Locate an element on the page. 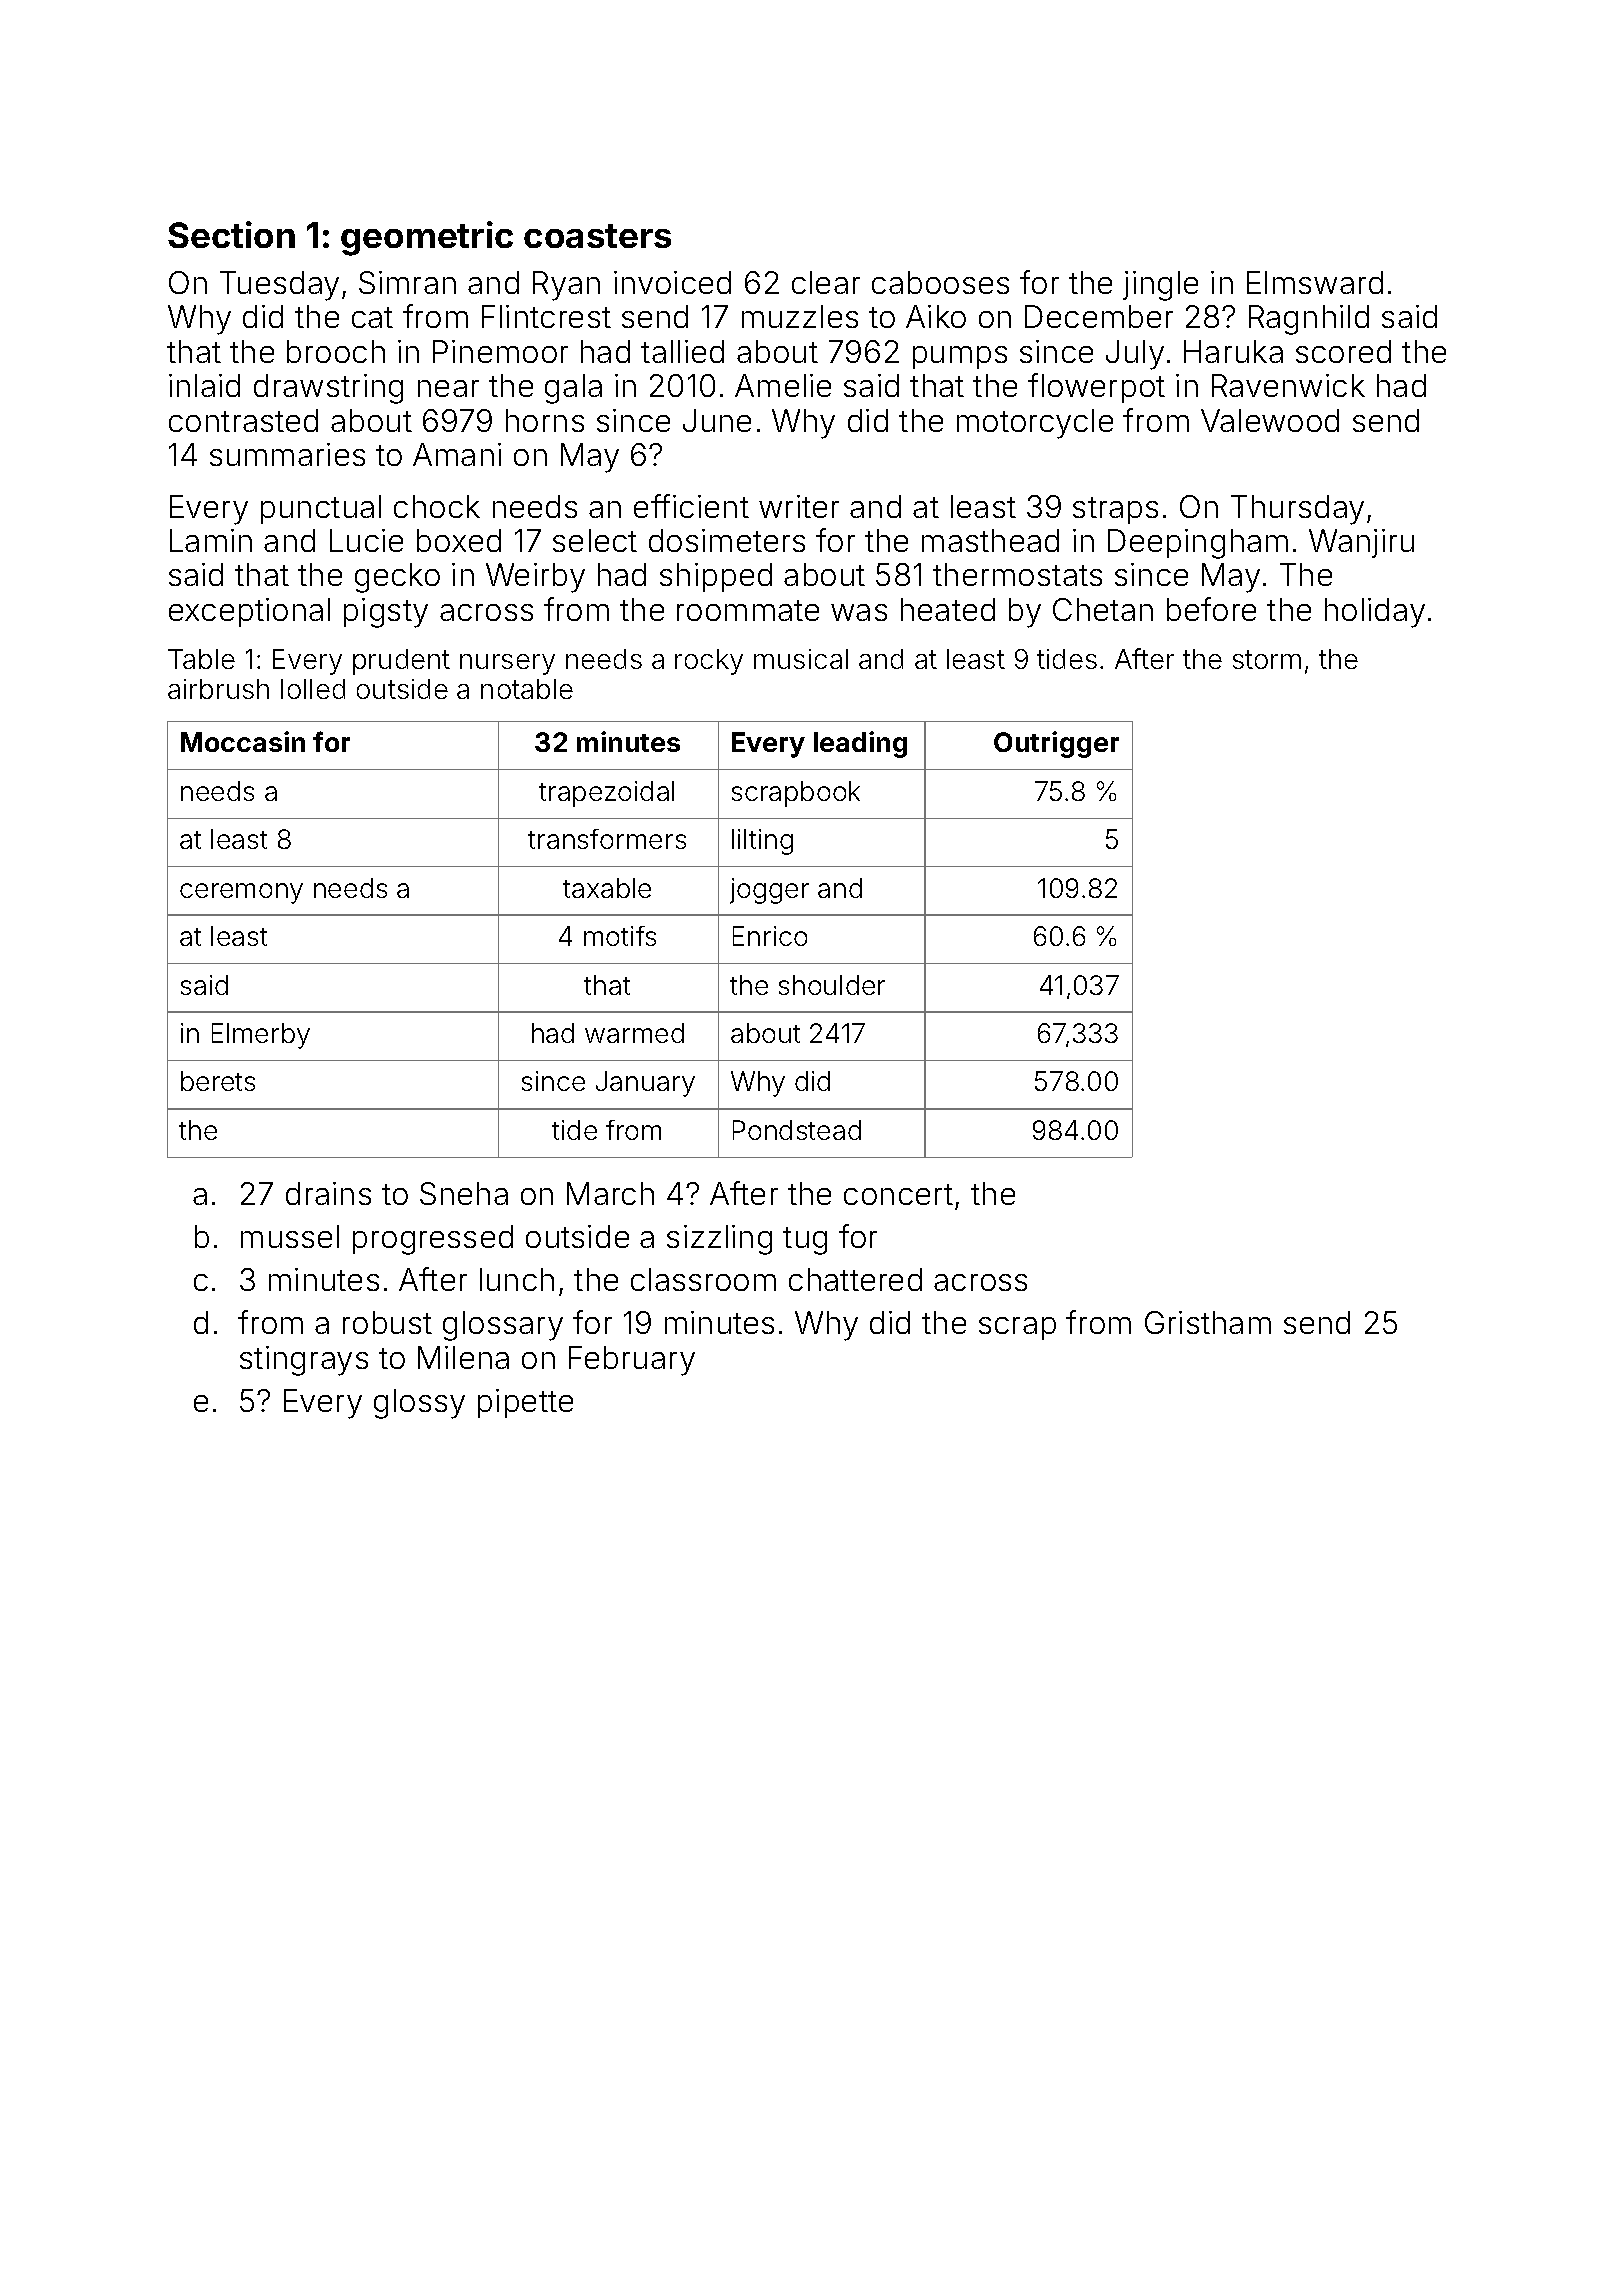 The height and width of the page is (2292, 1620). leading is located at coordinates (860, 744).
